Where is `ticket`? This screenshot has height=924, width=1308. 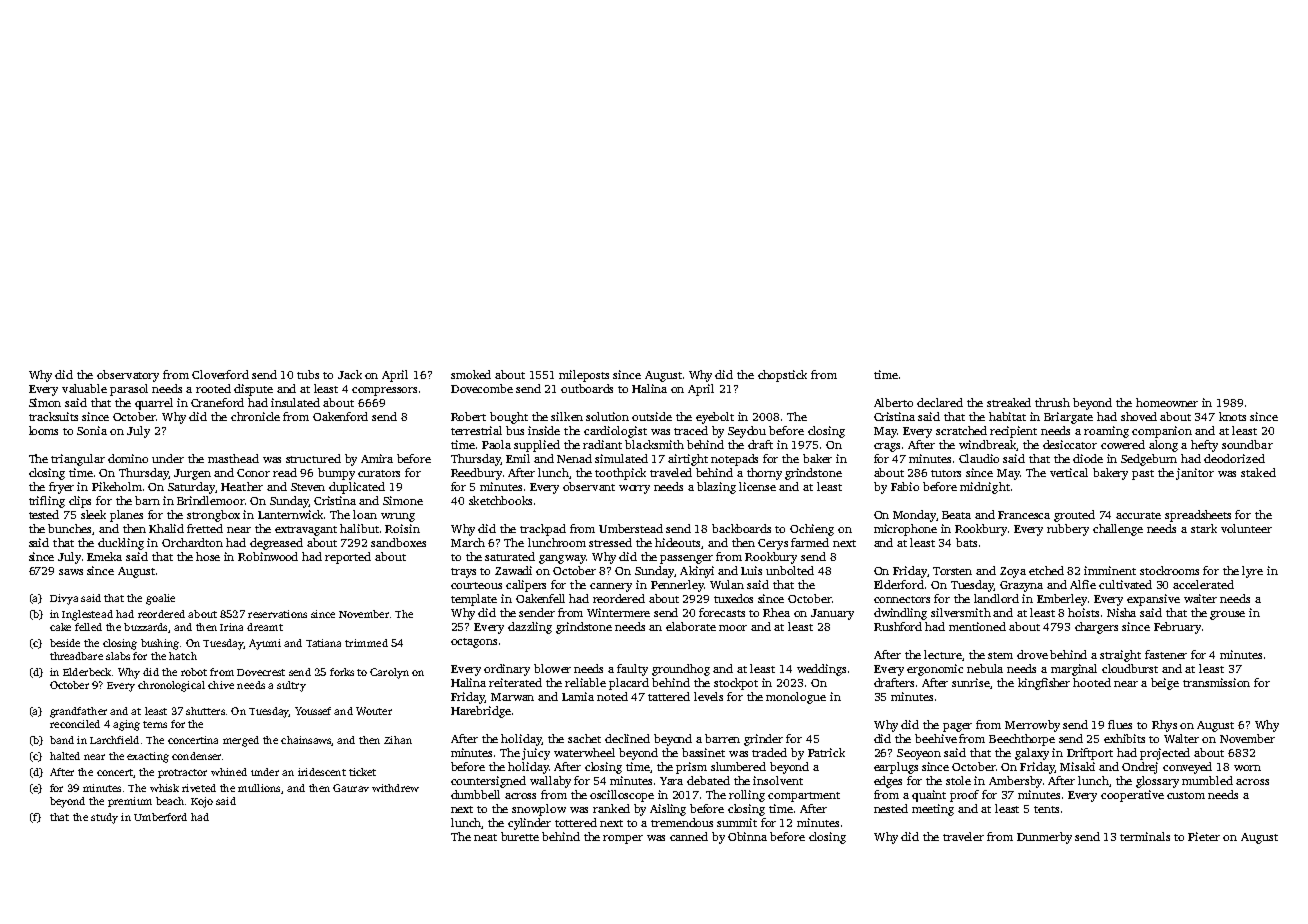
ticket is located at coordinates (362, 772).
